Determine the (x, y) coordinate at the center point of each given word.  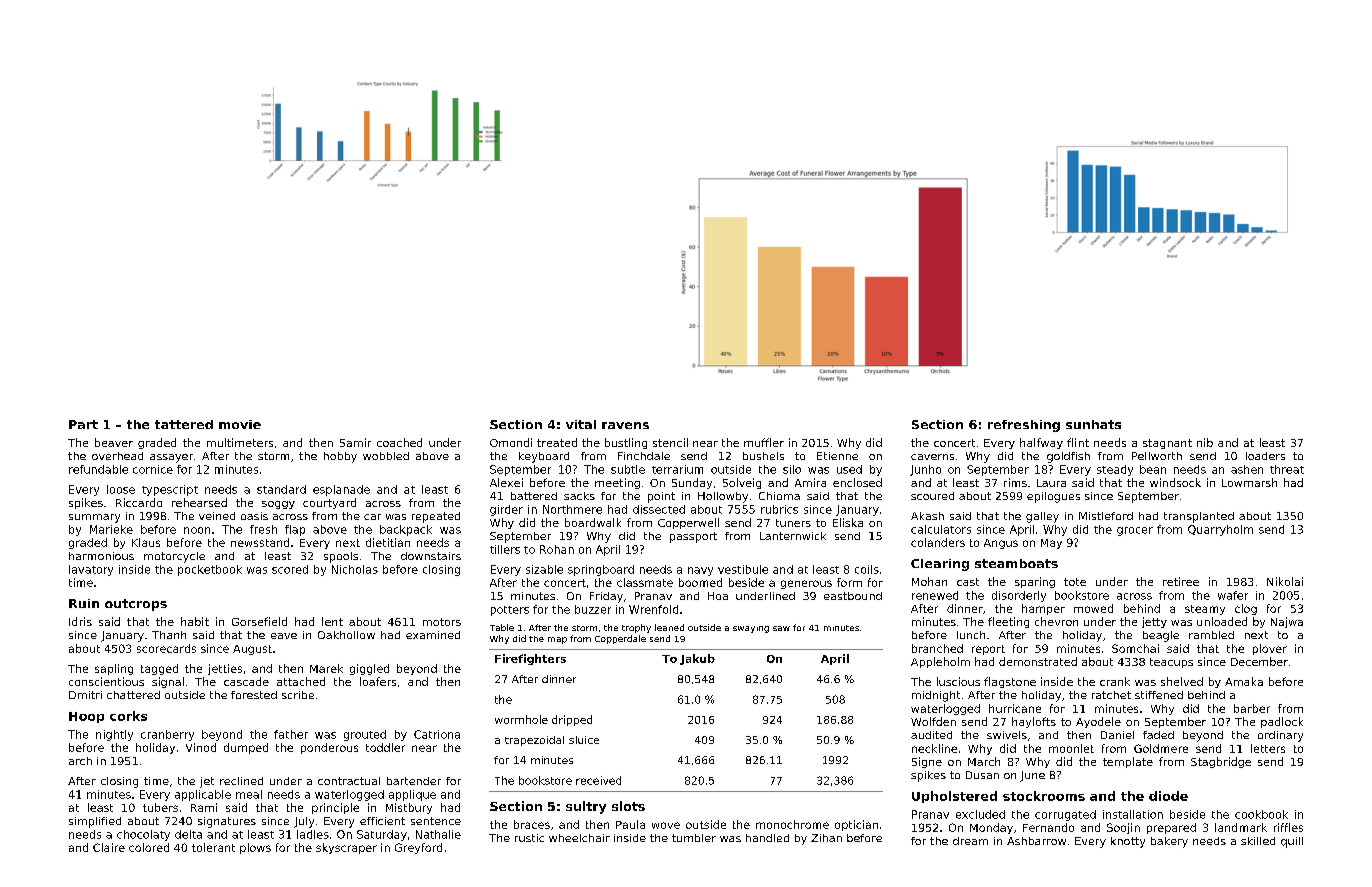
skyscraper (346, 848)
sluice (584, 740)
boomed (700, 582)
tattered (184, 424)
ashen (1247, 469)
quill (1292, 842)
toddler (385, 747)
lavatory (91, 570)
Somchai (1135, 648)
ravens (625, 425)
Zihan (826, 838)
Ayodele (1098, 722)
